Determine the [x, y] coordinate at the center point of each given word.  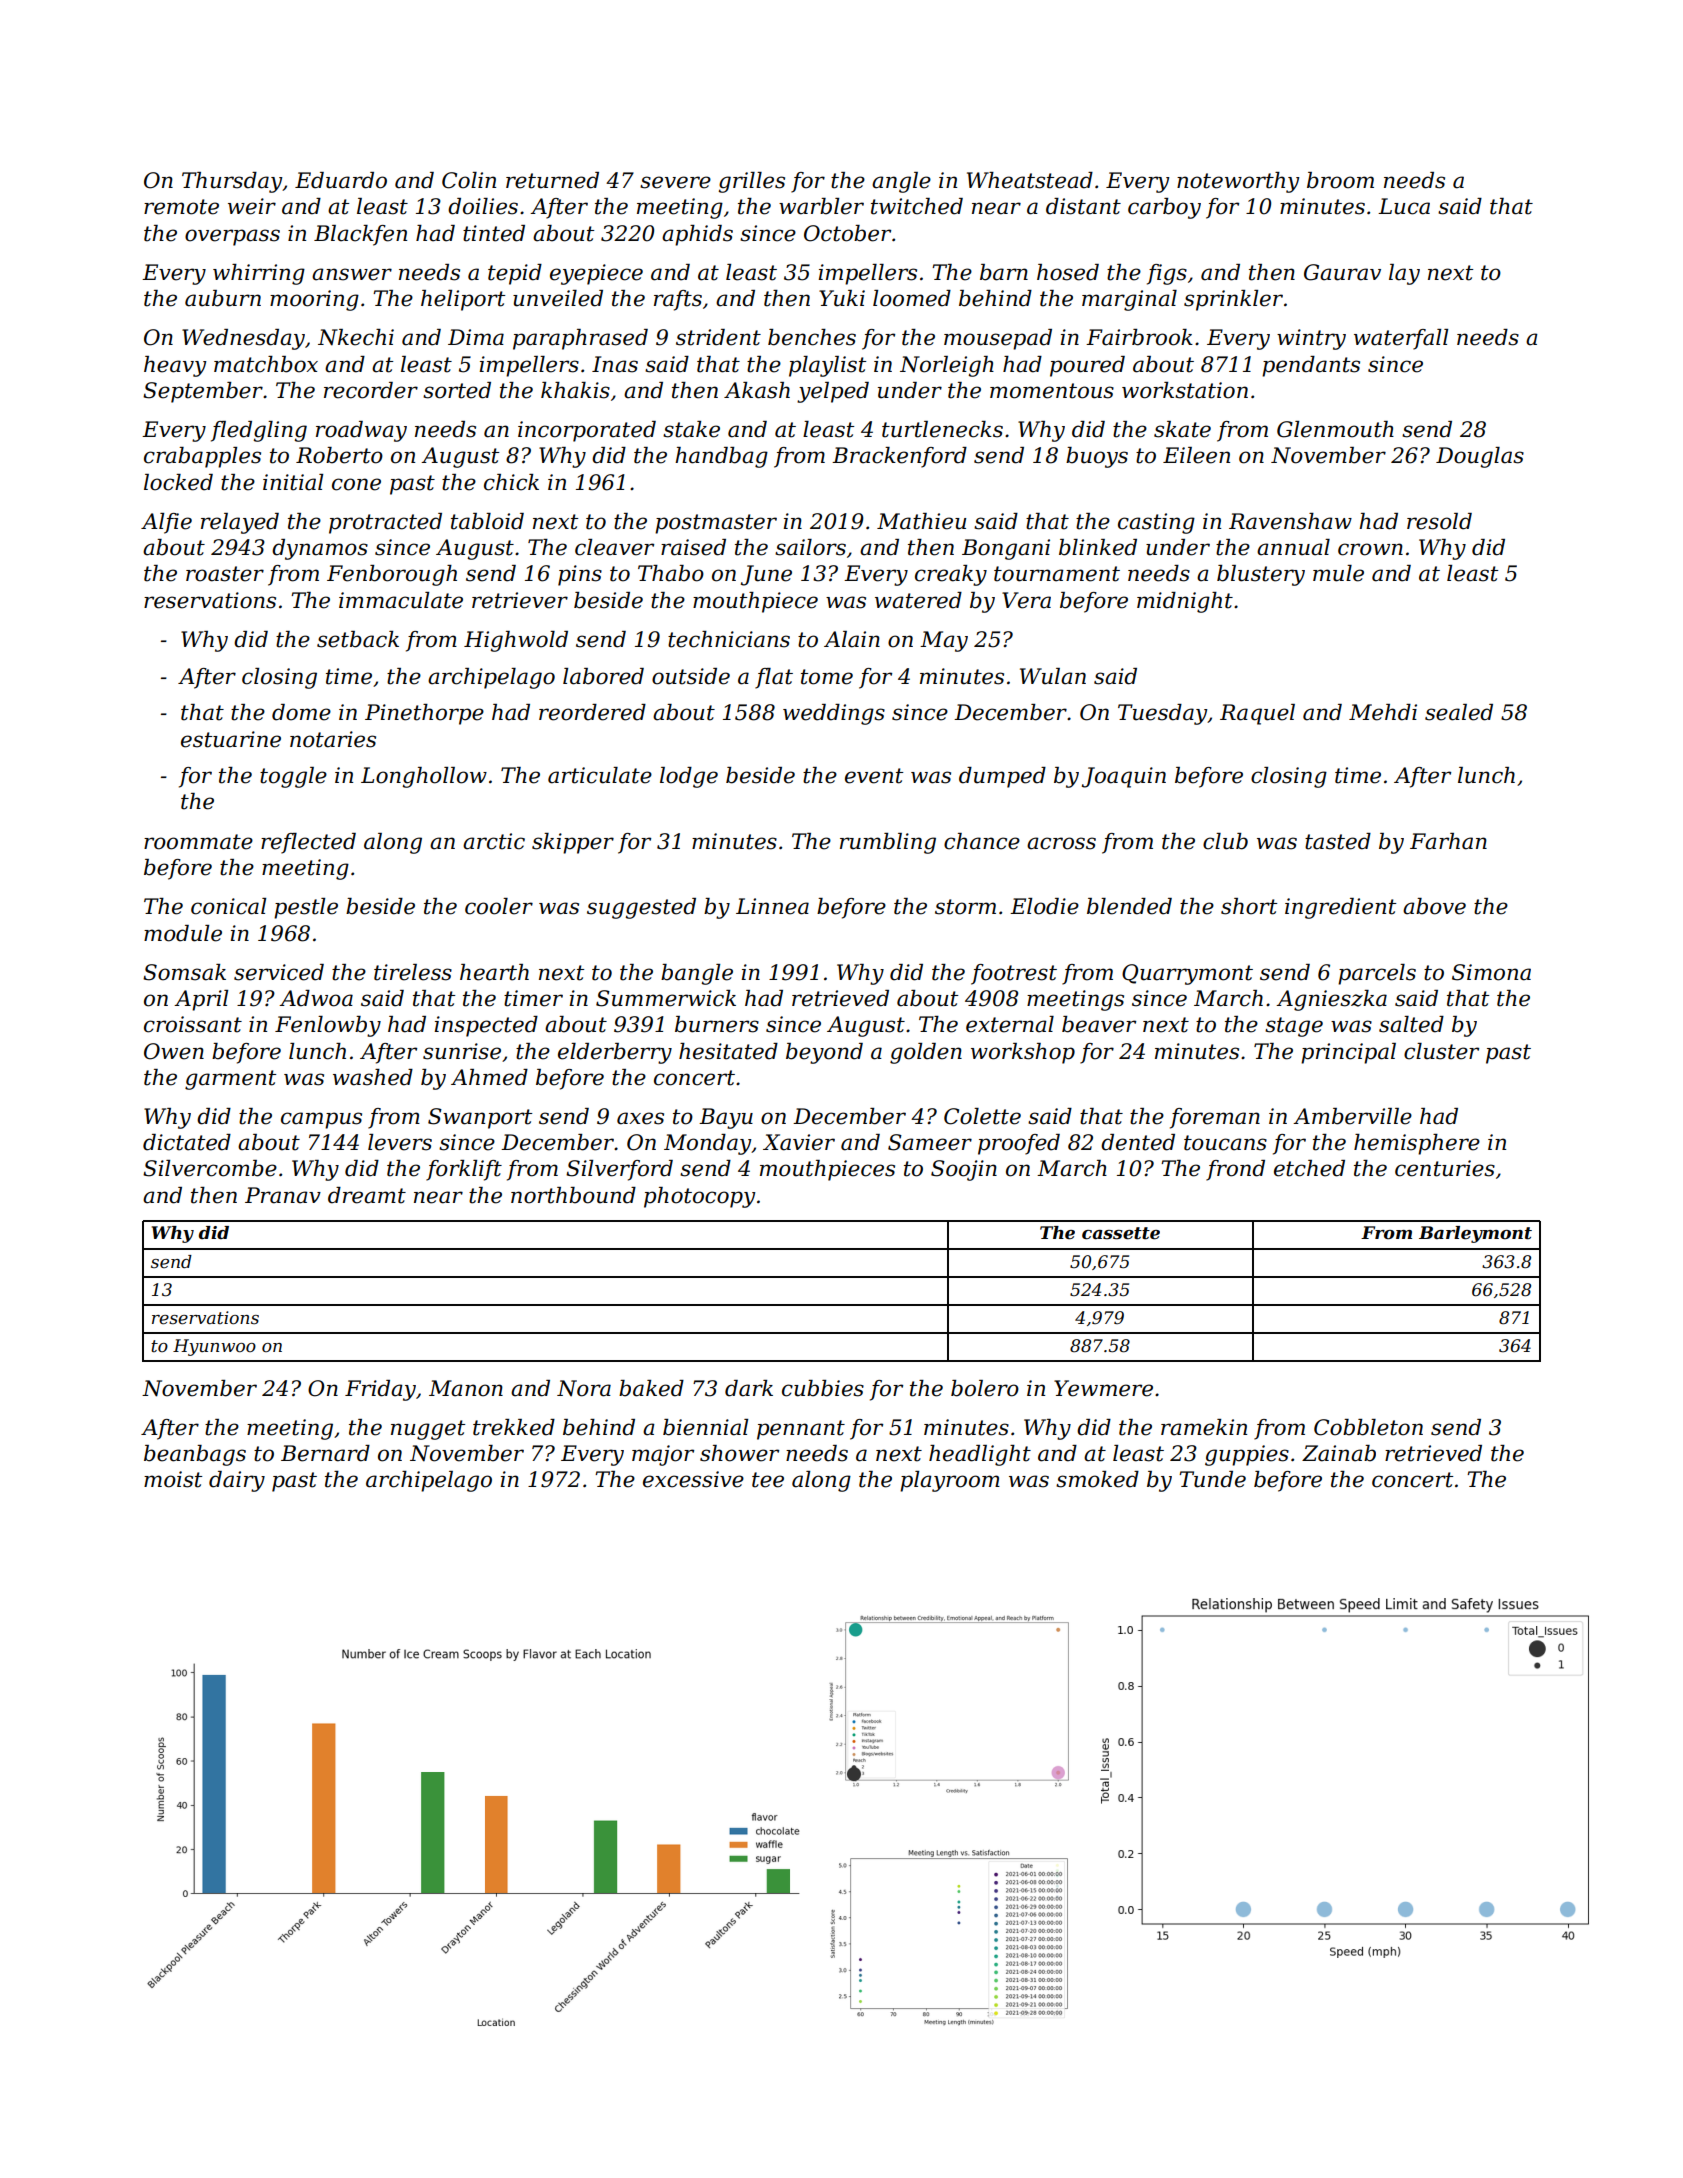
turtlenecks [942, 429]
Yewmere [1103, 1388]
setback [358, 639]
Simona [1491, 972]
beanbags [195, 1455]
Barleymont [1475, 1234]
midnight [1185, 602]
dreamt [367, 1195]
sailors [810, 547]
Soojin [964, 1170]
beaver [1099, 1024]
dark [749, 1388]
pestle [306, 908]
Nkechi [356, 337]
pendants [1311, 366]
